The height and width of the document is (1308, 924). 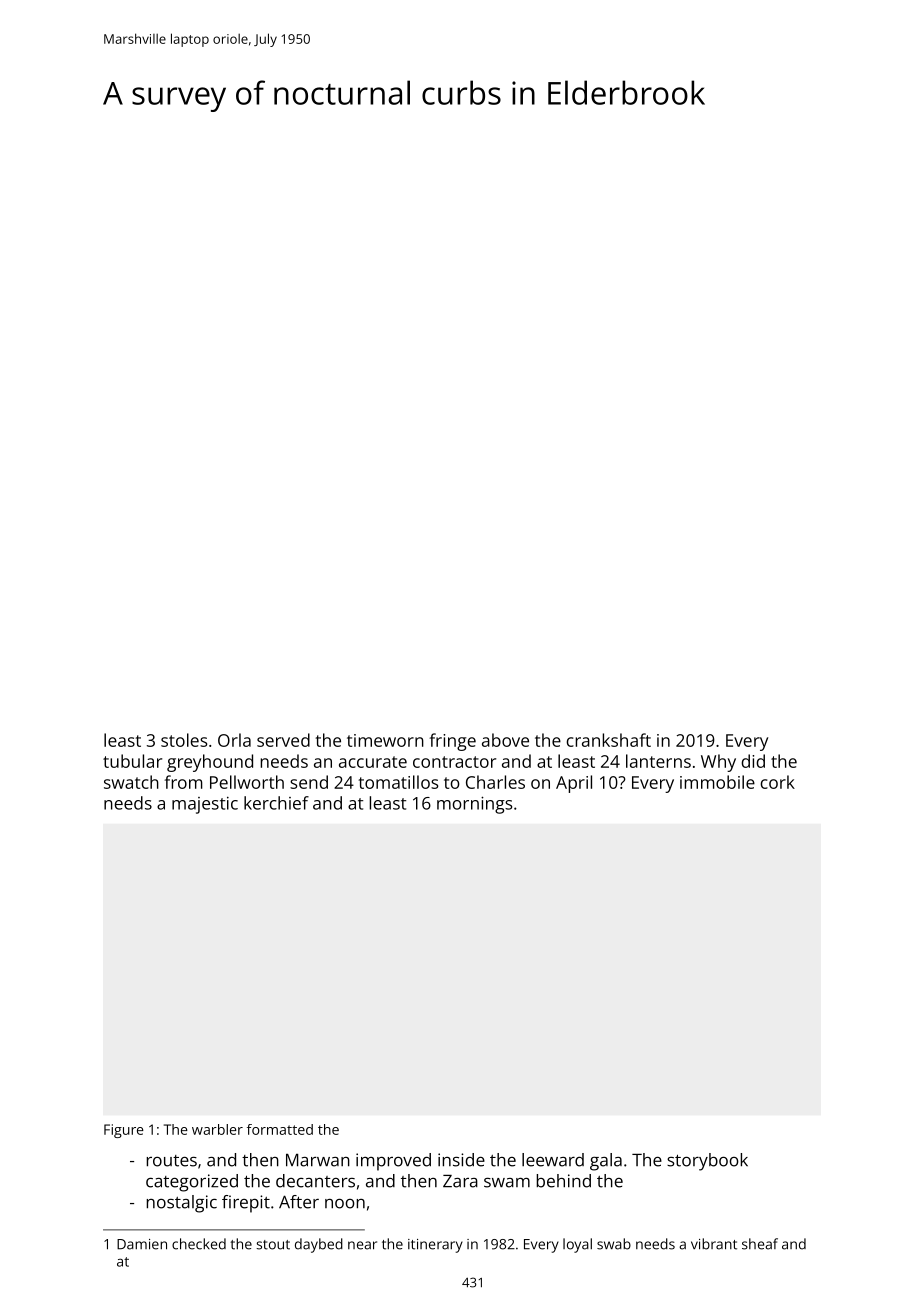 What do you see at coordinates (658, 761) in the document?
I see `lanterns` at bounding box center [658, 761].
